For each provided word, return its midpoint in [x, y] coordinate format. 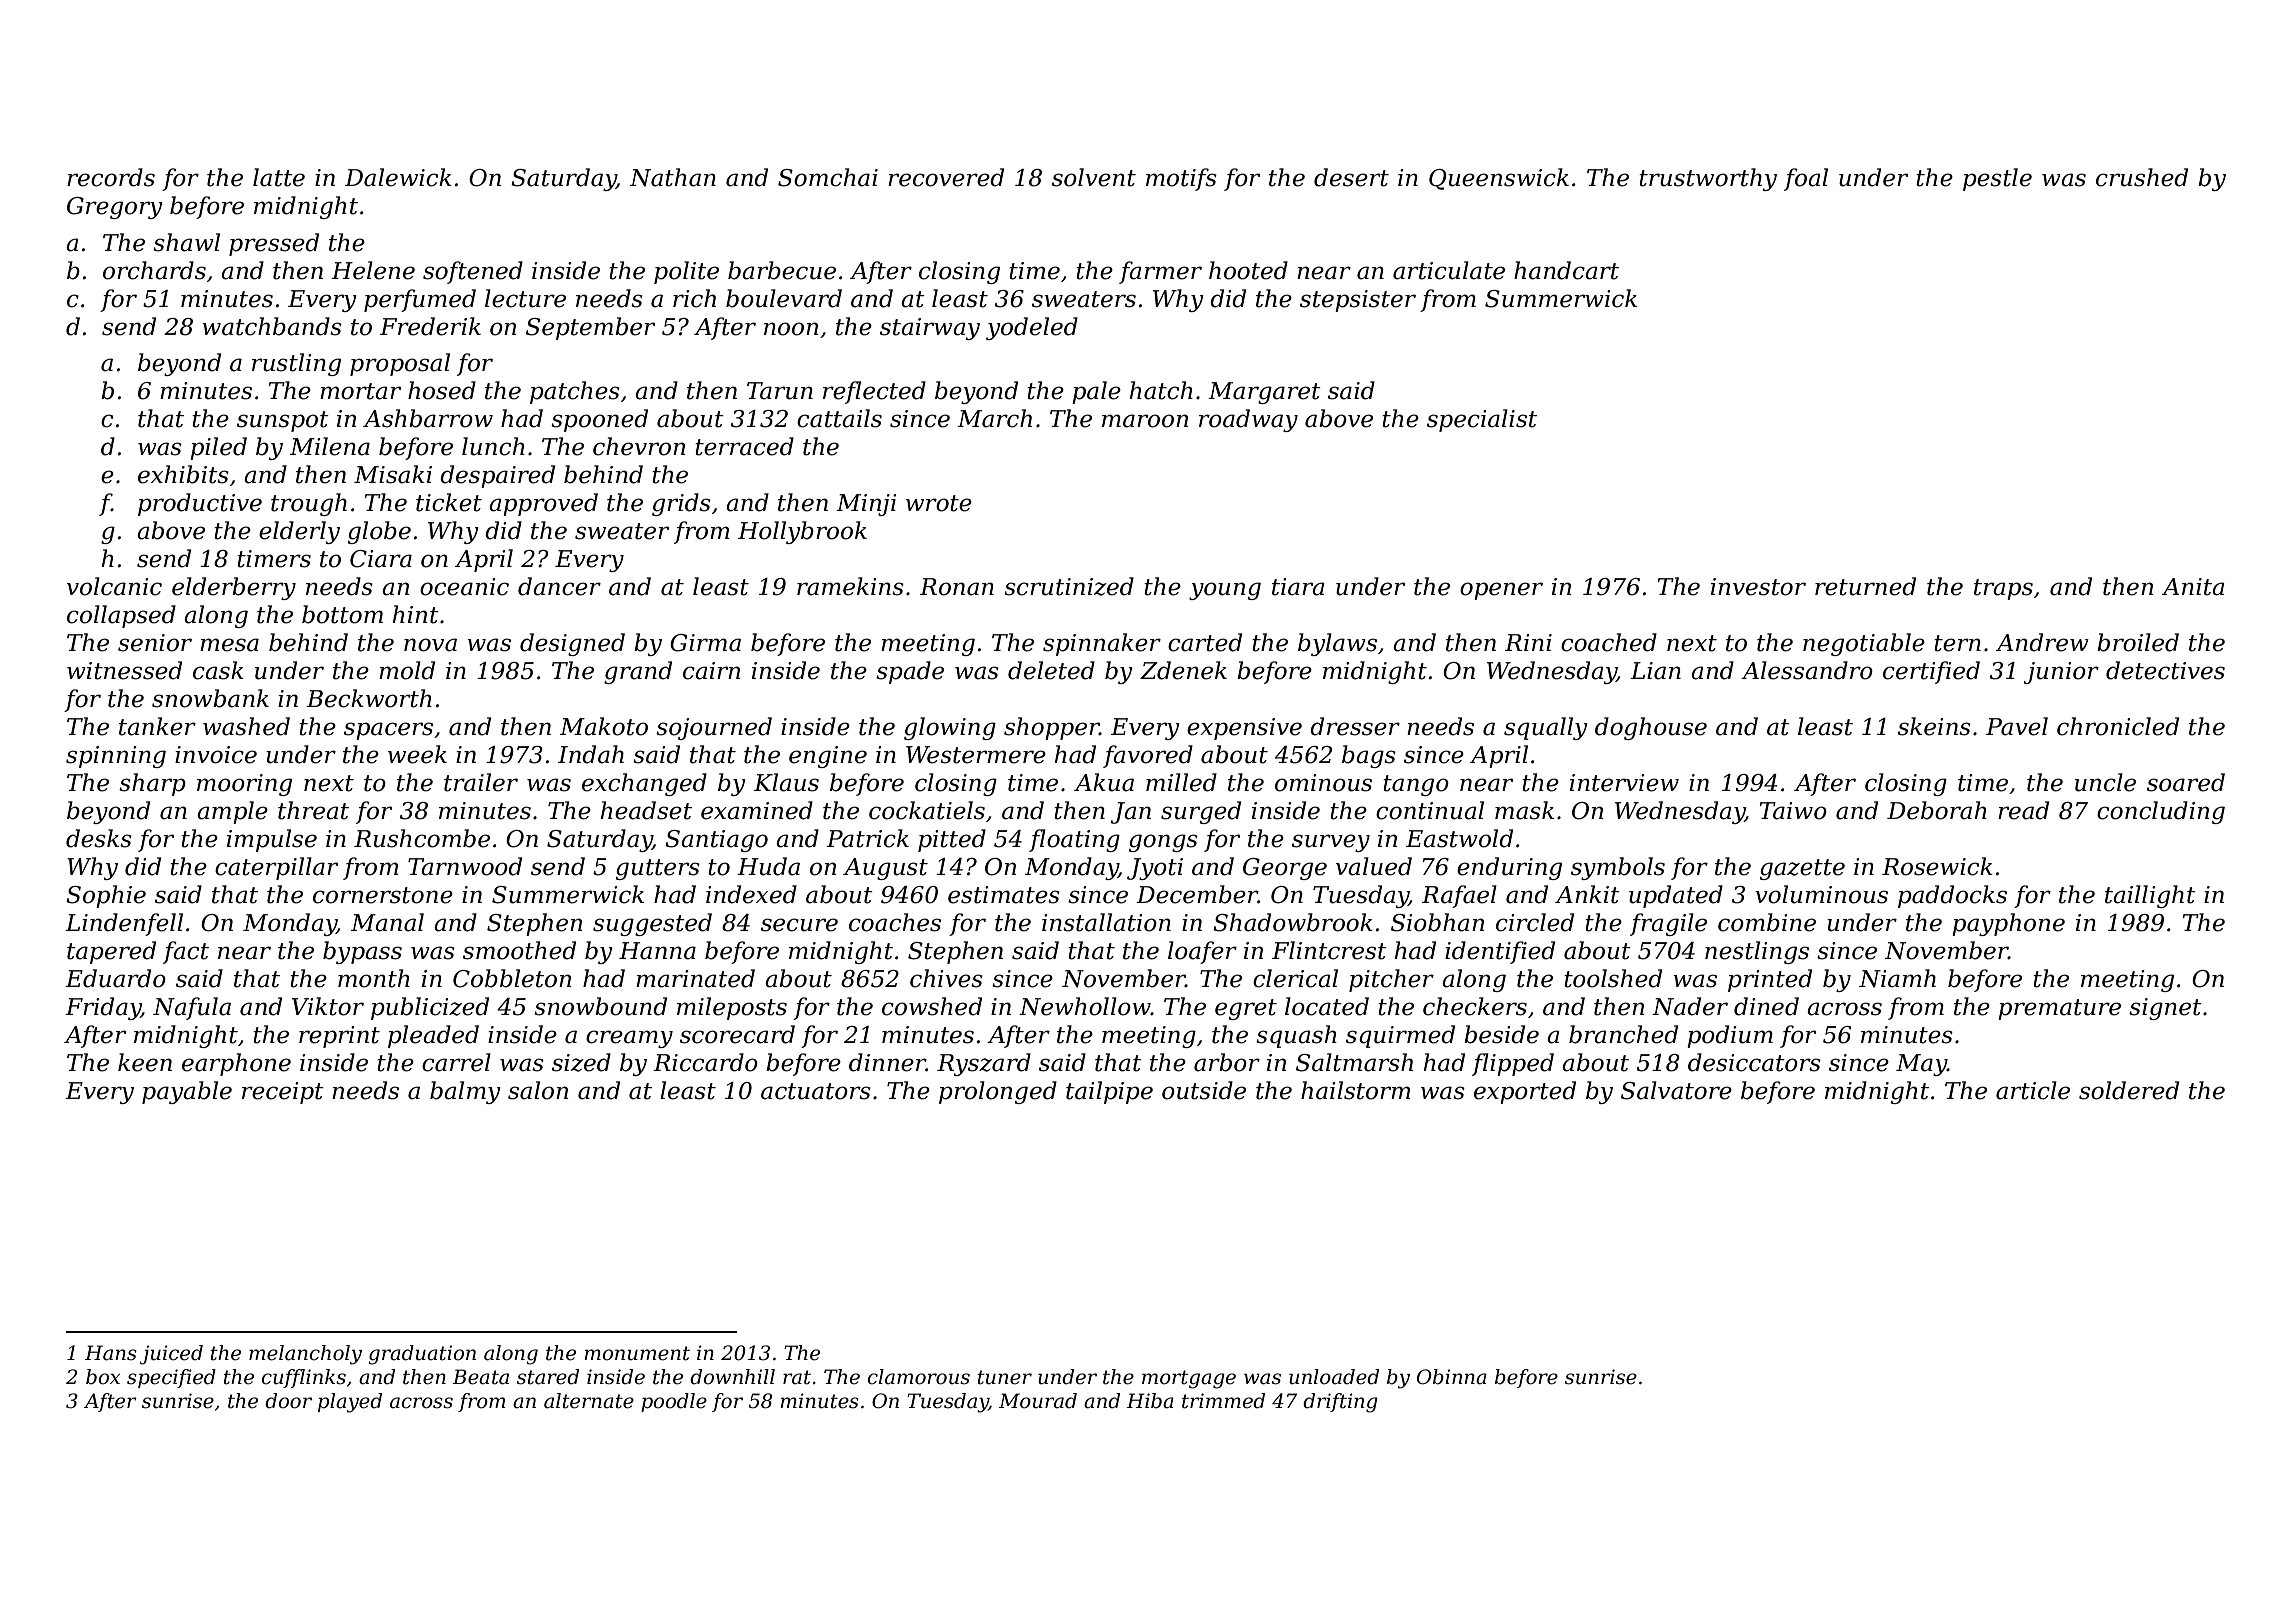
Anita [2193, 587]
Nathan [673, 177]
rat [797, 1377]
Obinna [1452, 1377]
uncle [2105, 782]
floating [1074, 840]
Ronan [957, 587]
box [103, 1377]
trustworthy [1708, 179]
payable [187, 1092]
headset [646, 810]
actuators [816, 1091]
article [2033, 1090]
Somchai [828, 177]
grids [681, 504]
